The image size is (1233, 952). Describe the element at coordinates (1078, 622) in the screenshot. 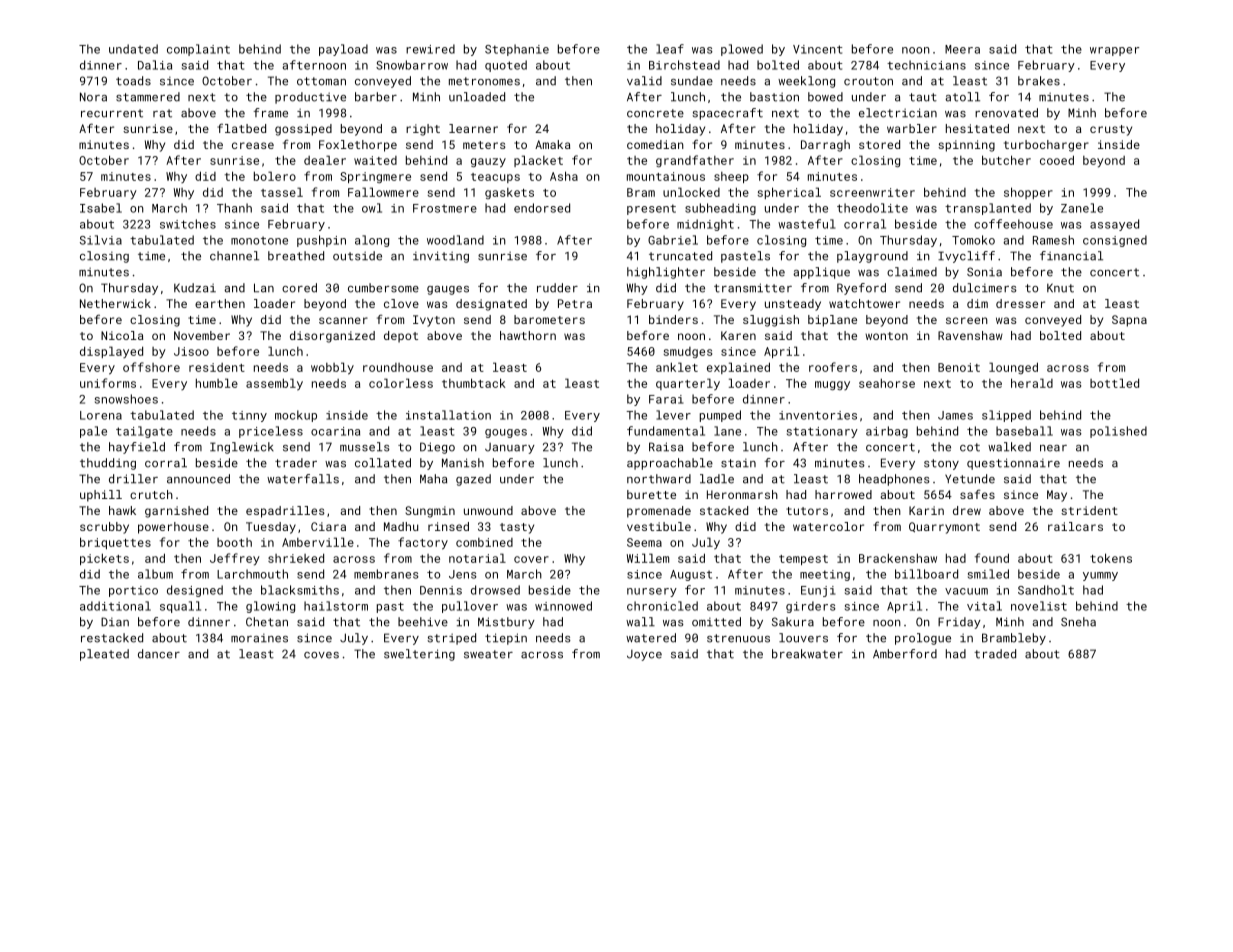

I see `Sneha` at that location.
